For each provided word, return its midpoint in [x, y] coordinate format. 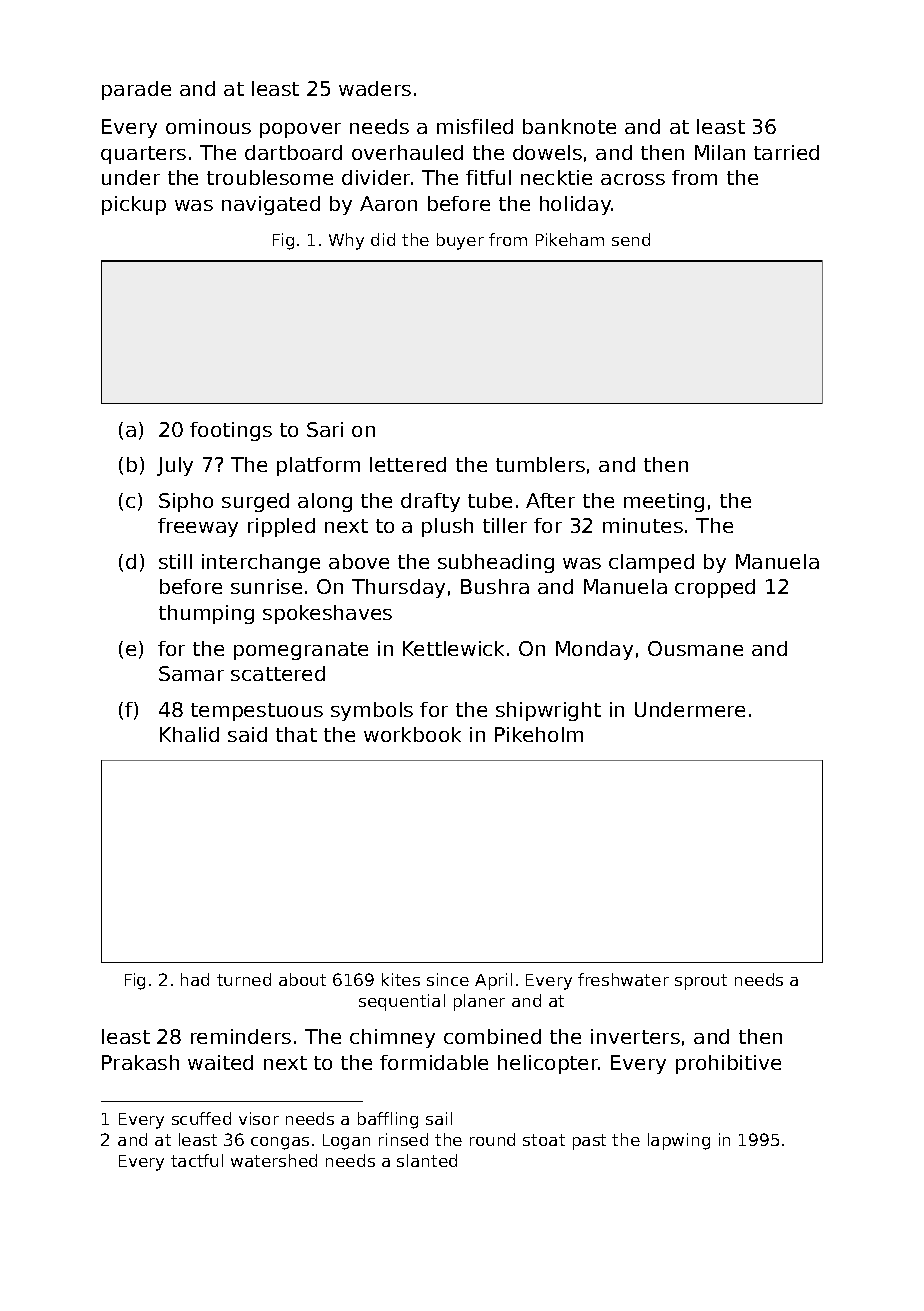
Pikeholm [539, 734]
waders [375, 88]
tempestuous [257, 712]
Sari [325, 429]
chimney [392, 1038]
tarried [786, 152]
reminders [241, 1036]
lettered [408, 464]
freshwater [623, 979]
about [302, 979]
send [631, 239]
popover [300, 130]
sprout [701, 982]
